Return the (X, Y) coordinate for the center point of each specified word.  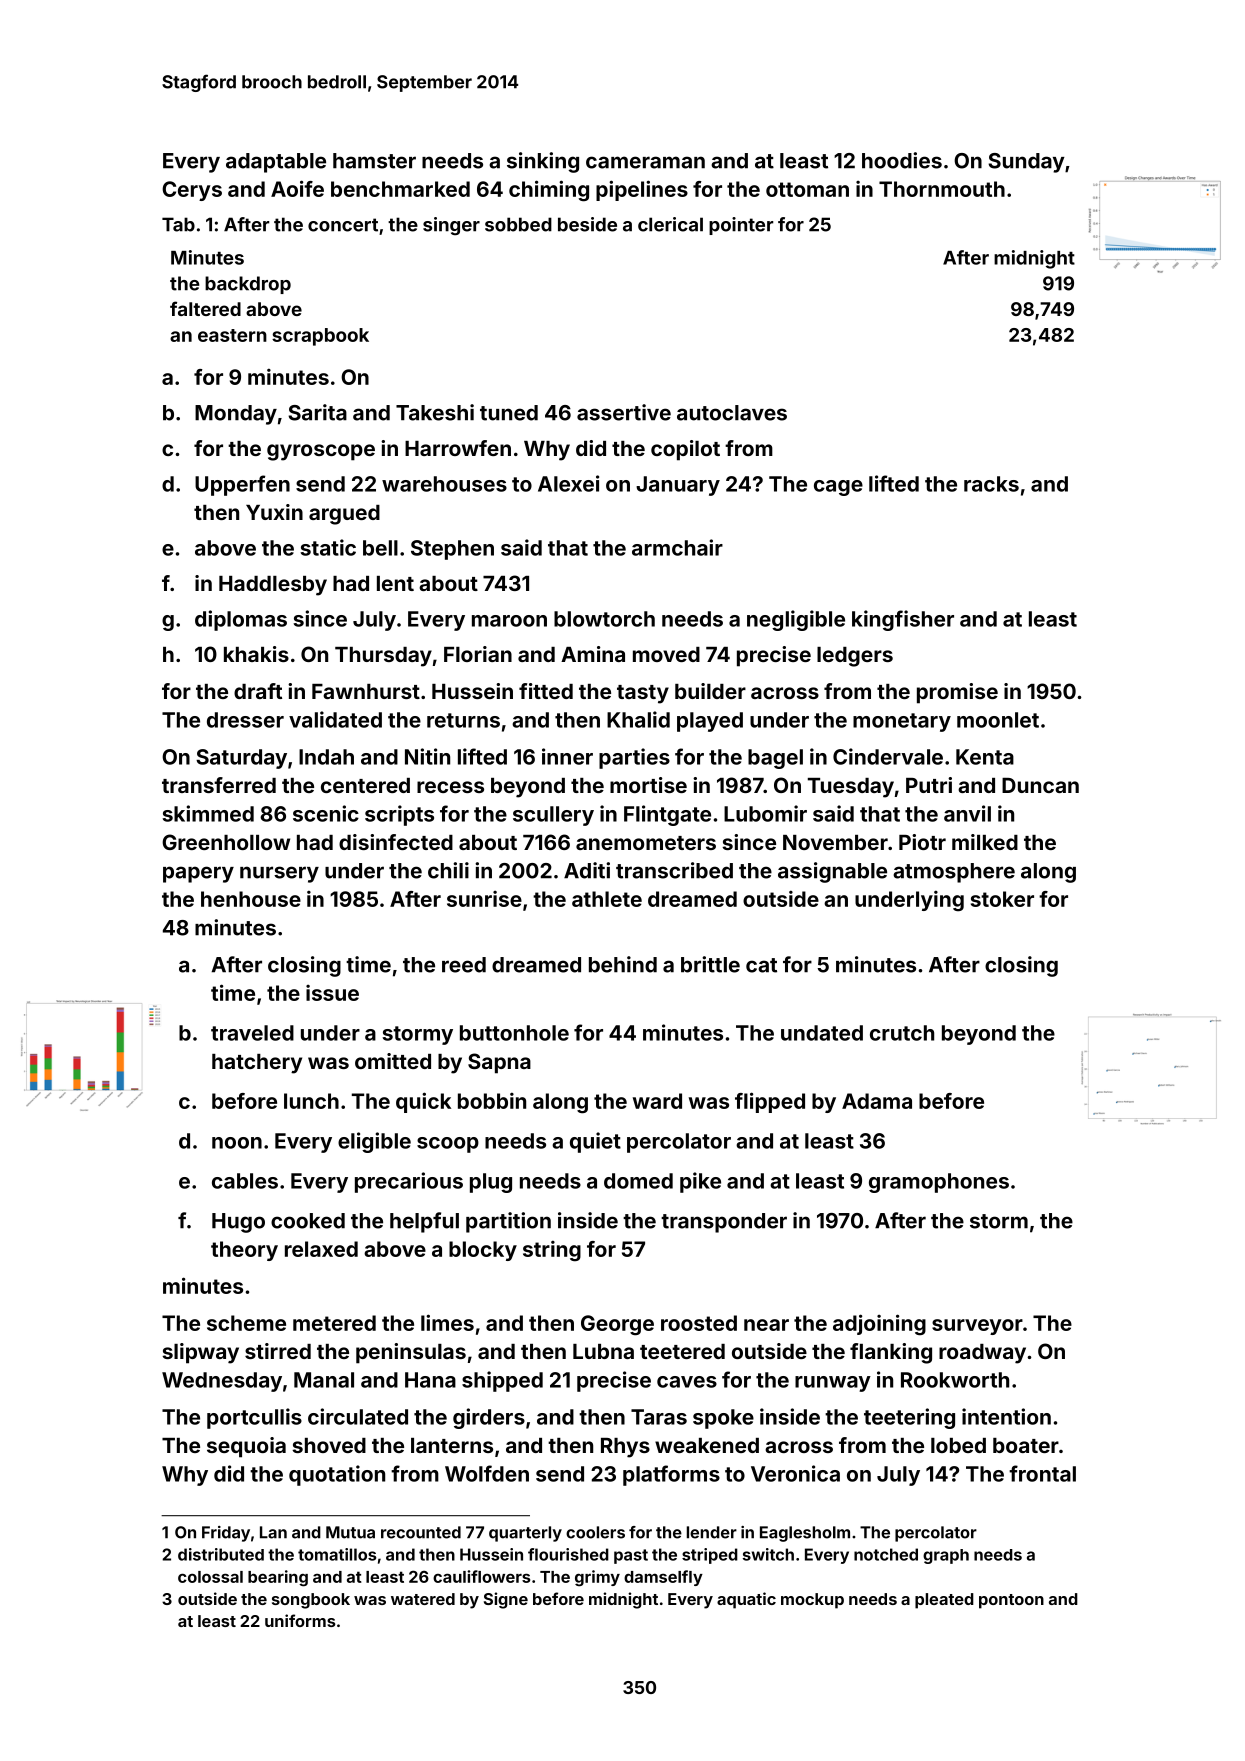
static (328, 547)
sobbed (518, 224)
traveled (252, 1033)
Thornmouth (942, 189)
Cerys (192, 191)
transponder (724, 1223)
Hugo (238, 1223)
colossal (210, 1577)
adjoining (879, 1325)
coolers (595, 1532)
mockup (812, 1601)
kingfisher (903, 620)
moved (666, 654)
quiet (595, 1142)
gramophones (939, 1183)
